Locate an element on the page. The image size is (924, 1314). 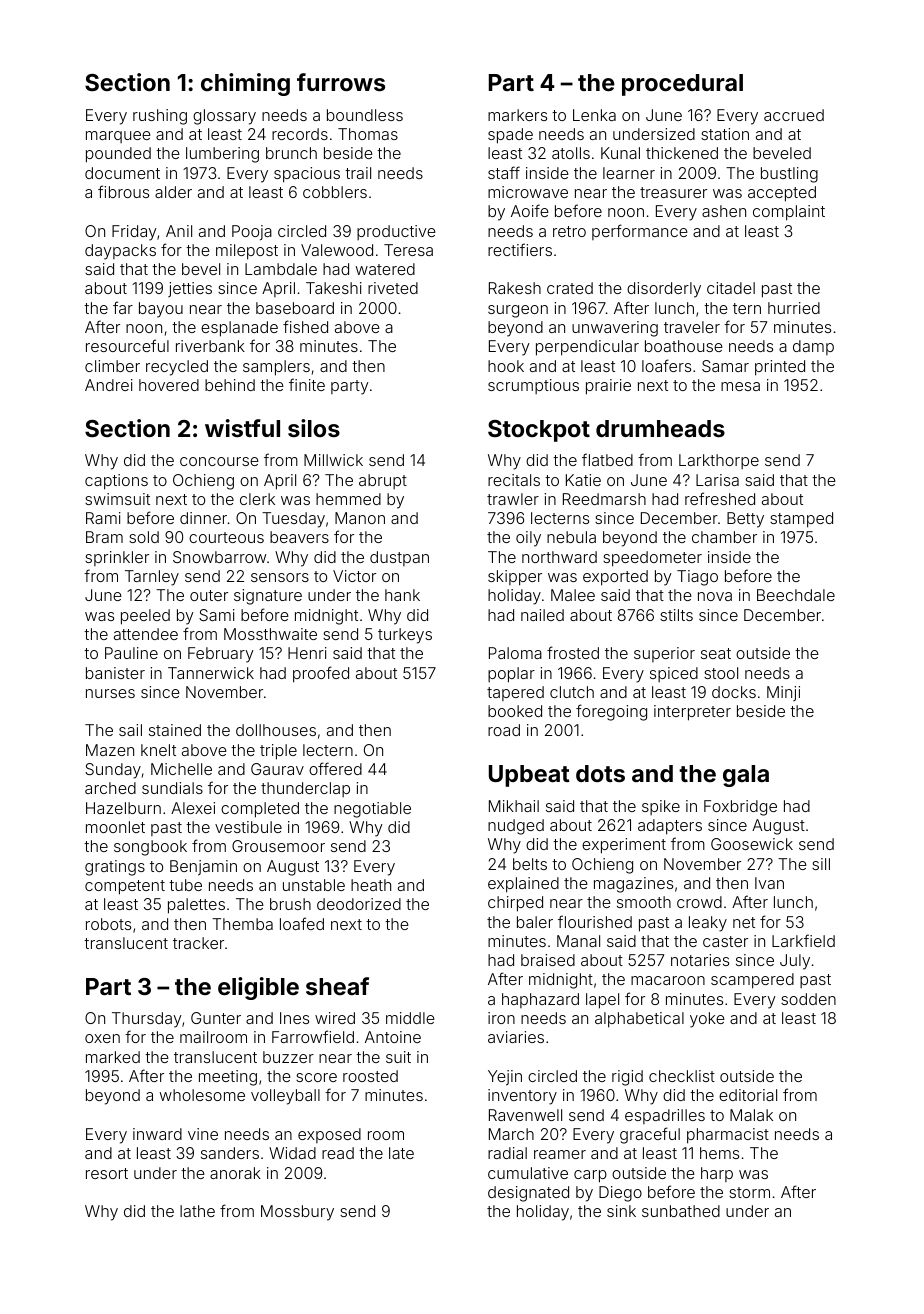
marquee is located at coordinates (118, 137).
